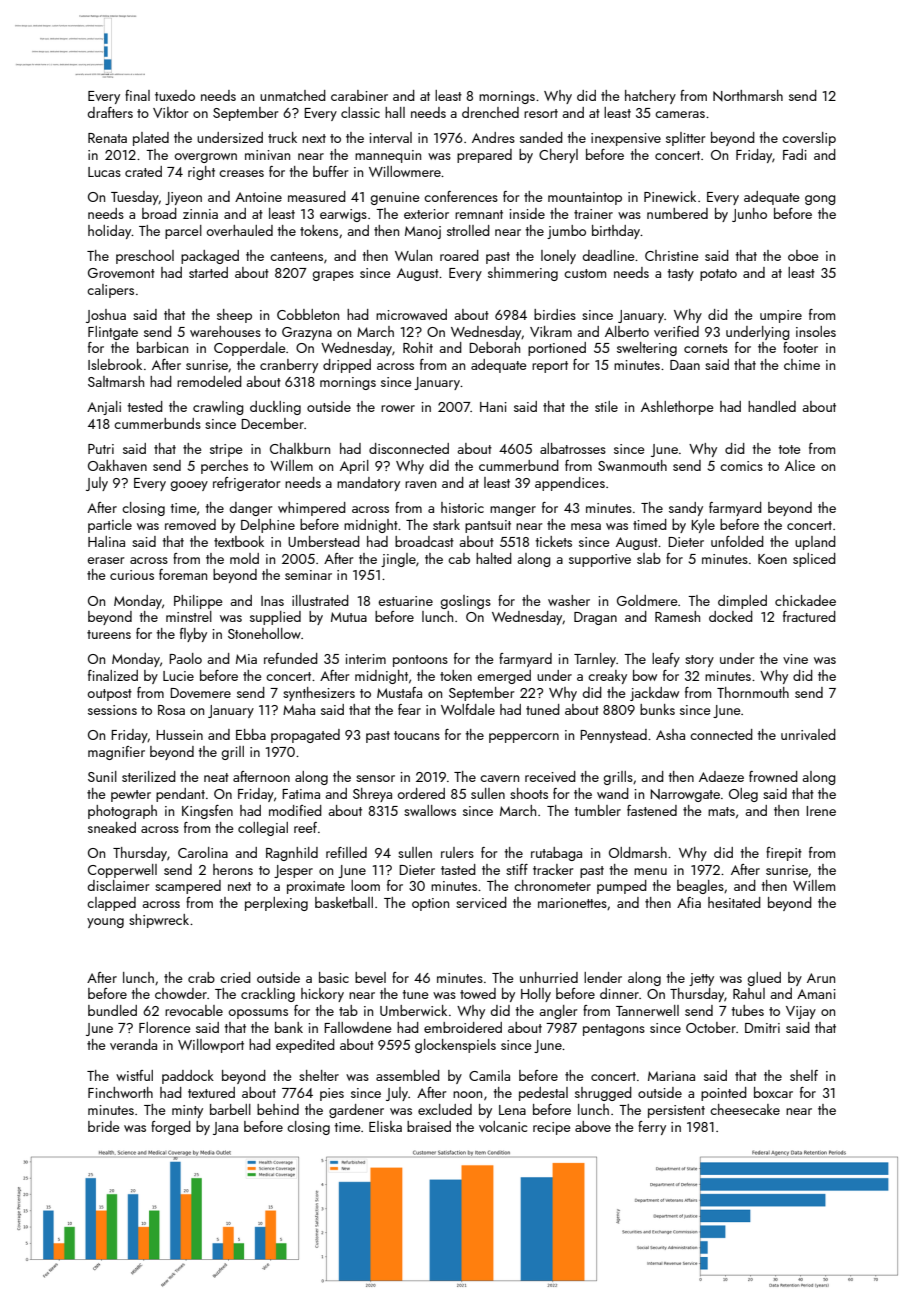 The image size is (924, 1308). What do you see at coordinates (671, 1076) in the screenshot?
I see `Mariana` at bounding box center [671, 1076].
